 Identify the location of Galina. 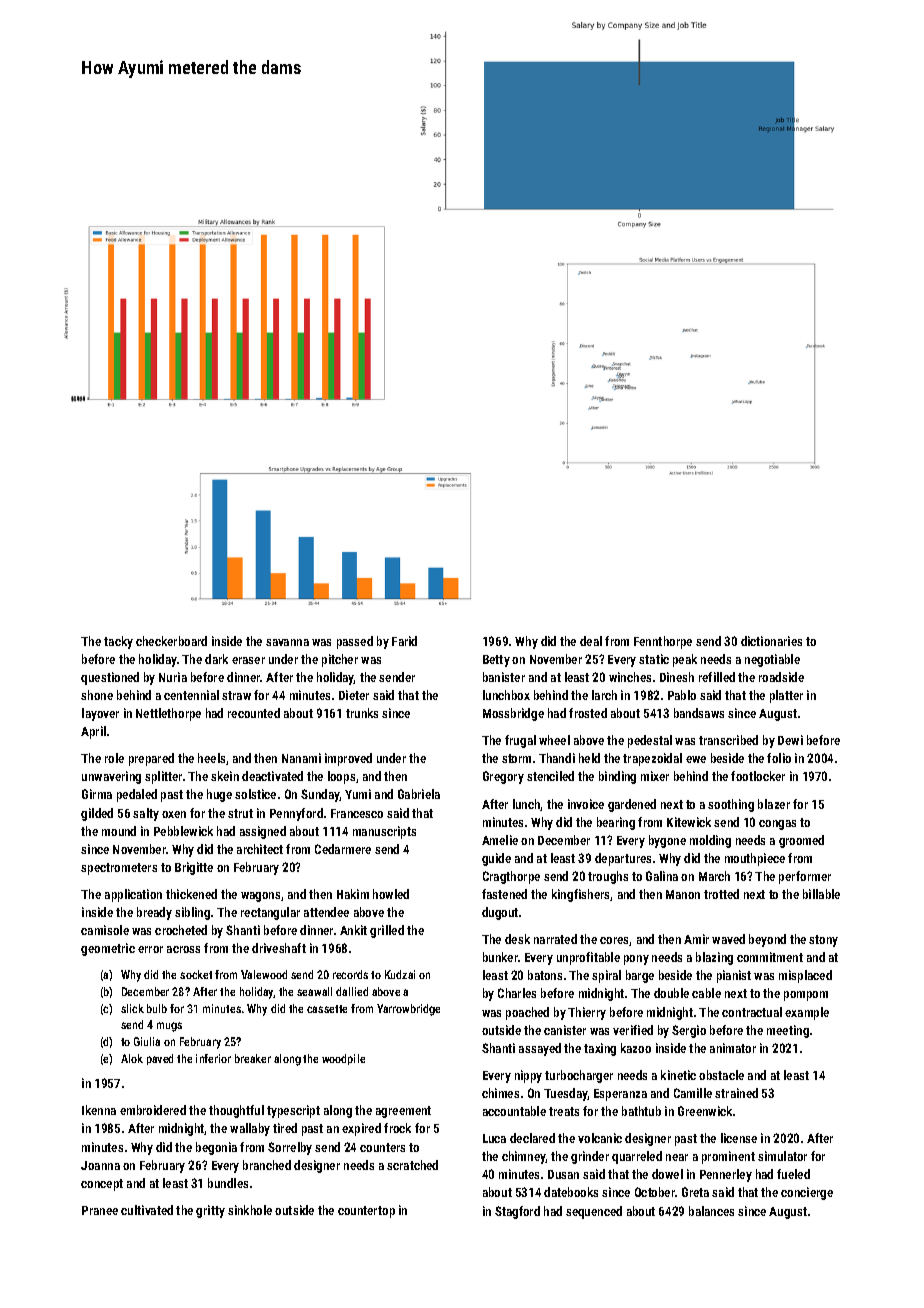
(662, 876).
